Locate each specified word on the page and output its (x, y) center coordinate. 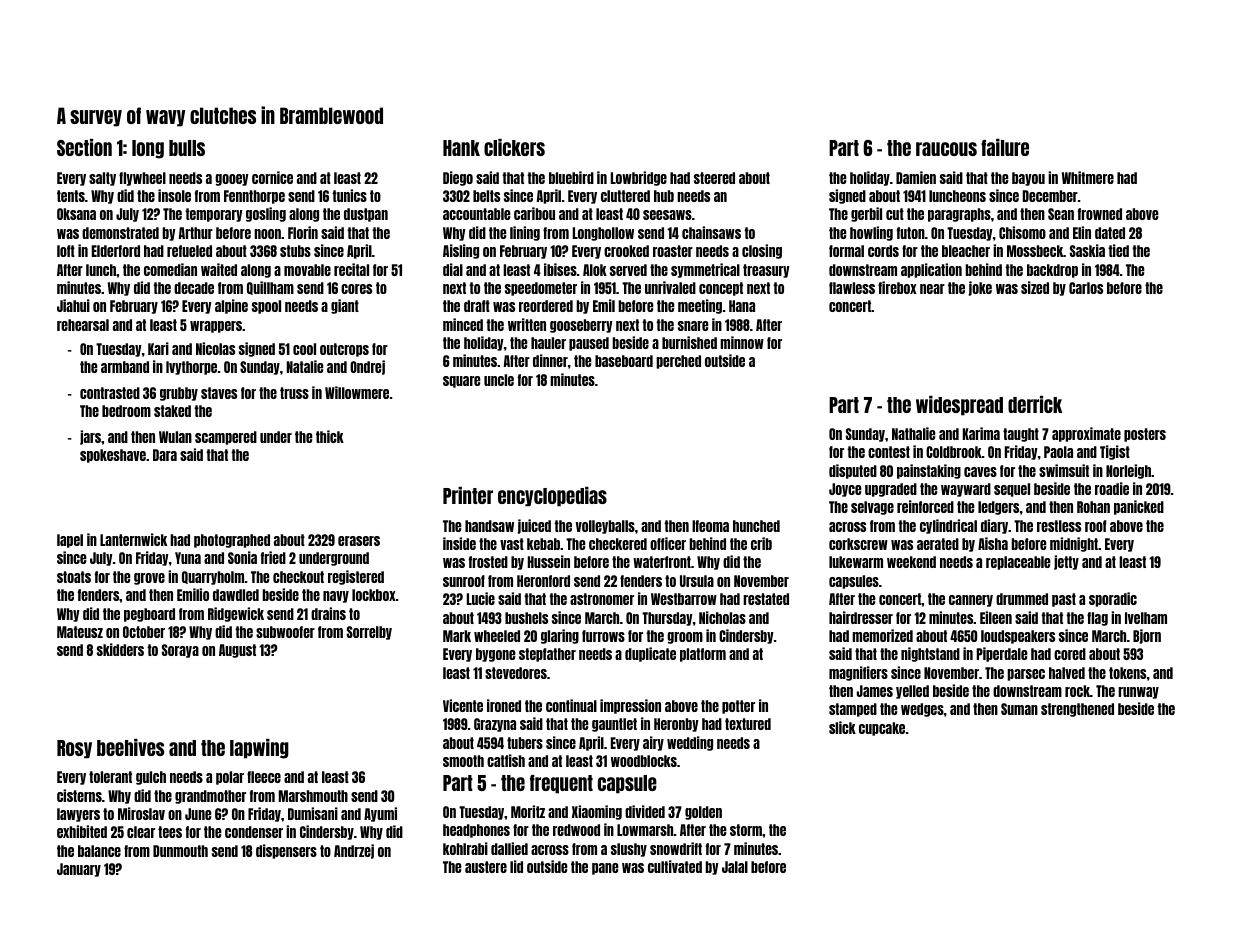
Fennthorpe (254, 197)
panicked (1139, 507)
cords (883, 251)
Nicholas (722, 617)
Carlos (1086, 288)
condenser (254, 832)
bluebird (571, 177)
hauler (548, 343)
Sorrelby (369, 633)
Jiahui (73, 305)
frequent (561, 784)
